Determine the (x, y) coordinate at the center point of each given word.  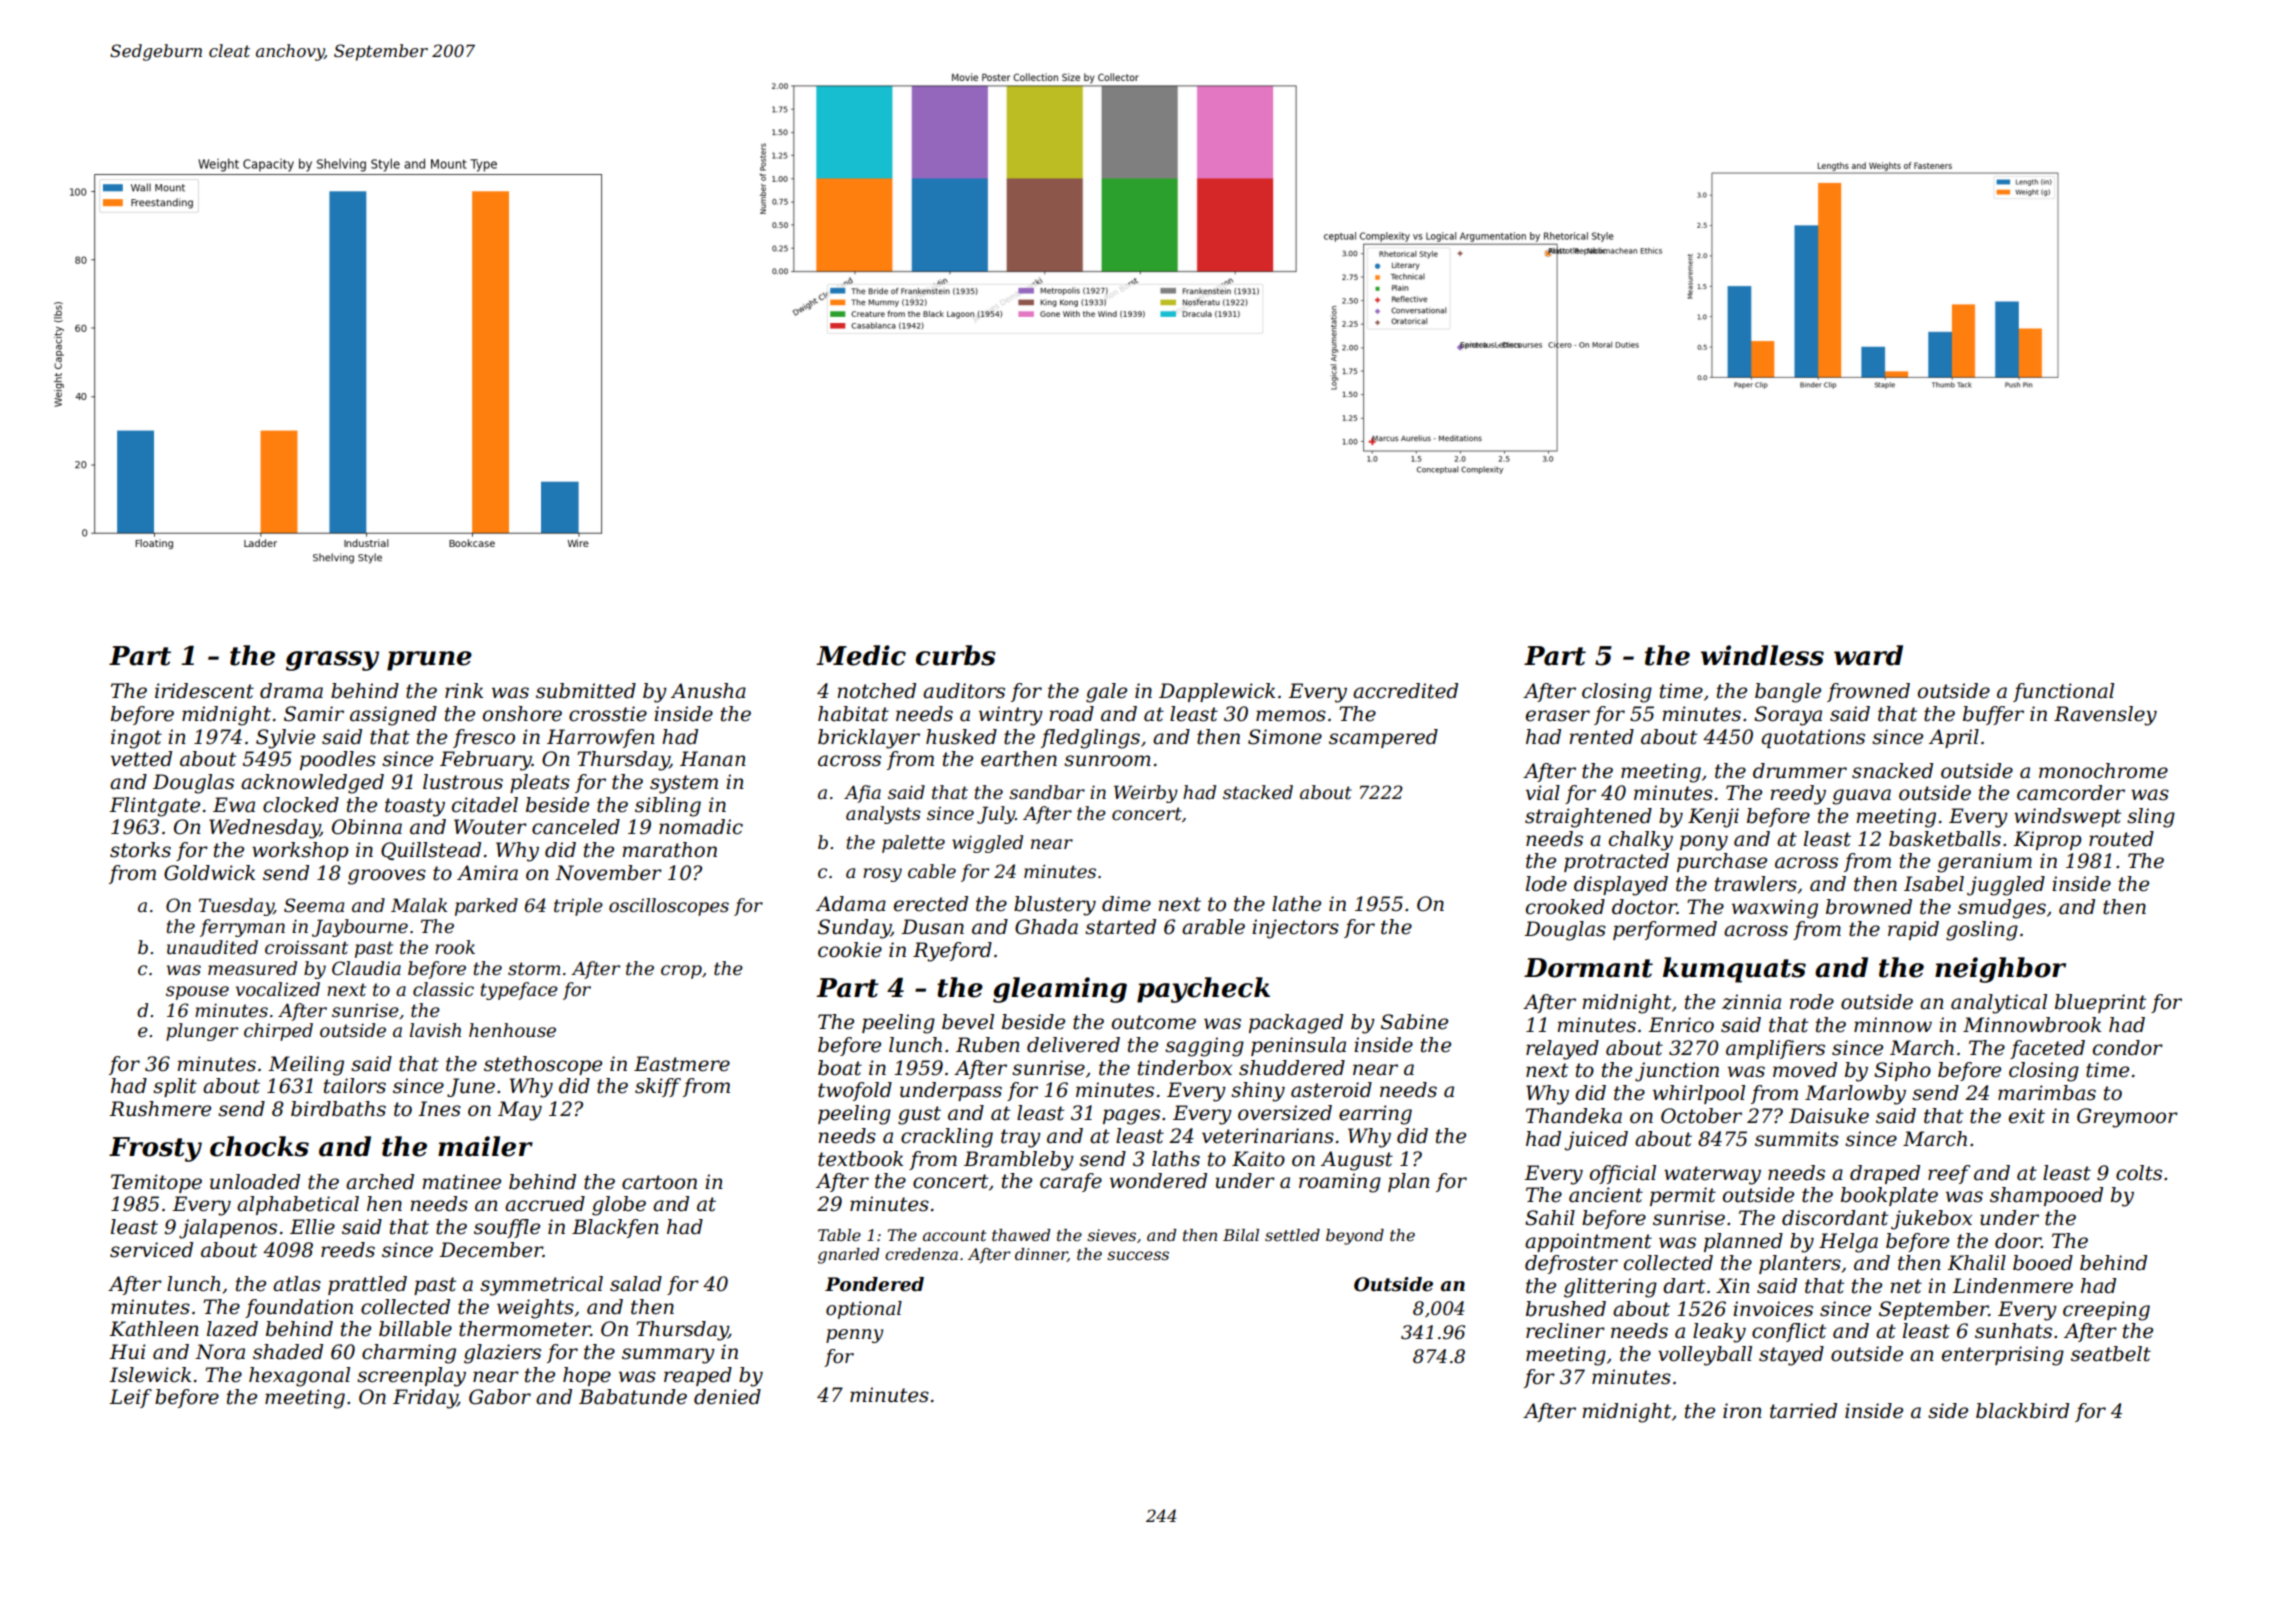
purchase (1722, 862)
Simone (1285, 737)
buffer (1993, 715)
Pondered (874, 1284)
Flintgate (154, 807)
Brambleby (1019, 1161)
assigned (393, 716)
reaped (698, 1376)
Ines (439, 1109)
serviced (151, 1250)
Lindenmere (2012, 1286)
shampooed (2046, 1196)
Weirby (1146, 794)
